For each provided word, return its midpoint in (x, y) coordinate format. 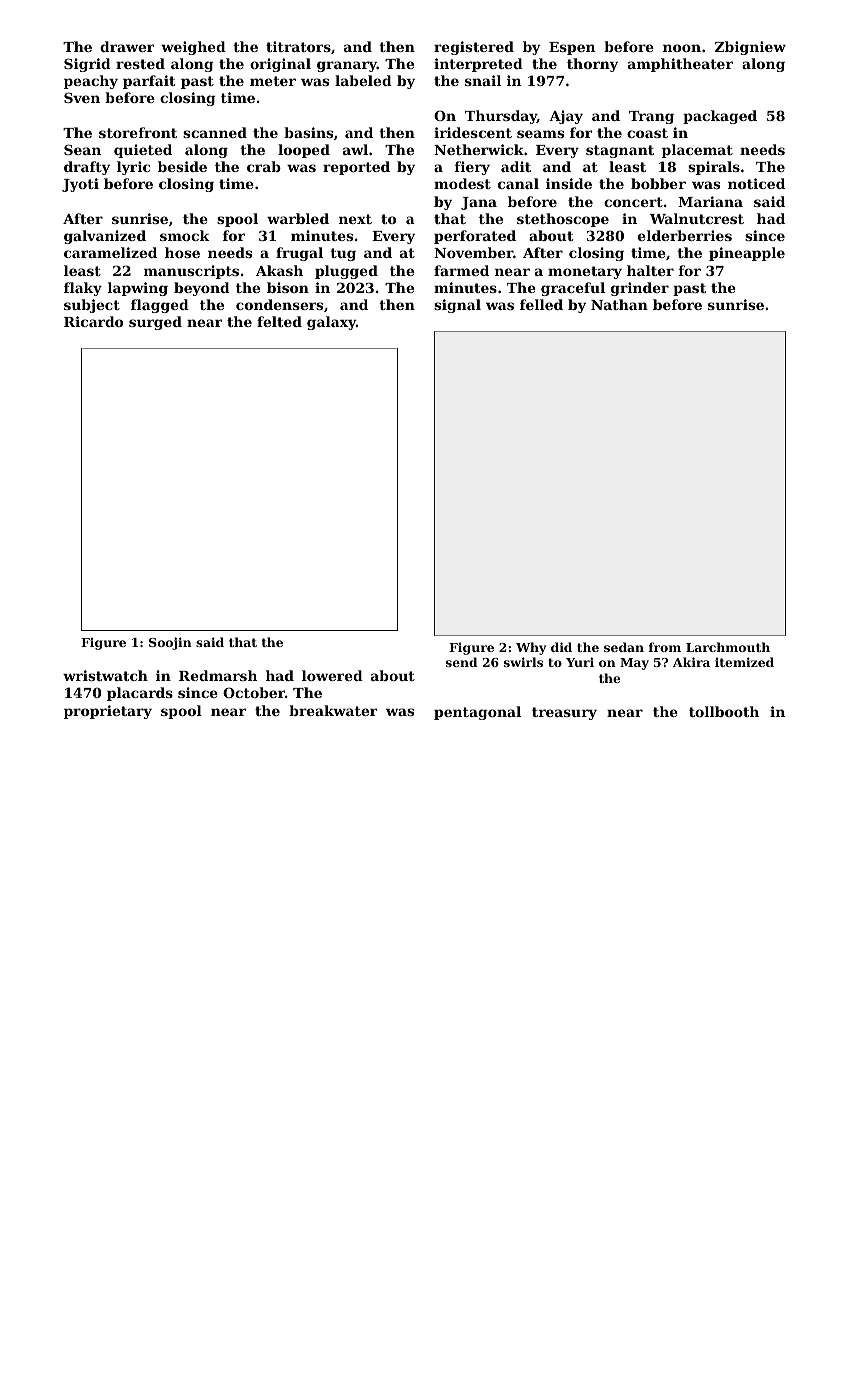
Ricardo (93, 321)
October (254, 692)
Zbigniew (750, 48)
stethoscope (563, 220)
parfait (149, 82)
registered (474, 48)
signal (457, 306)
